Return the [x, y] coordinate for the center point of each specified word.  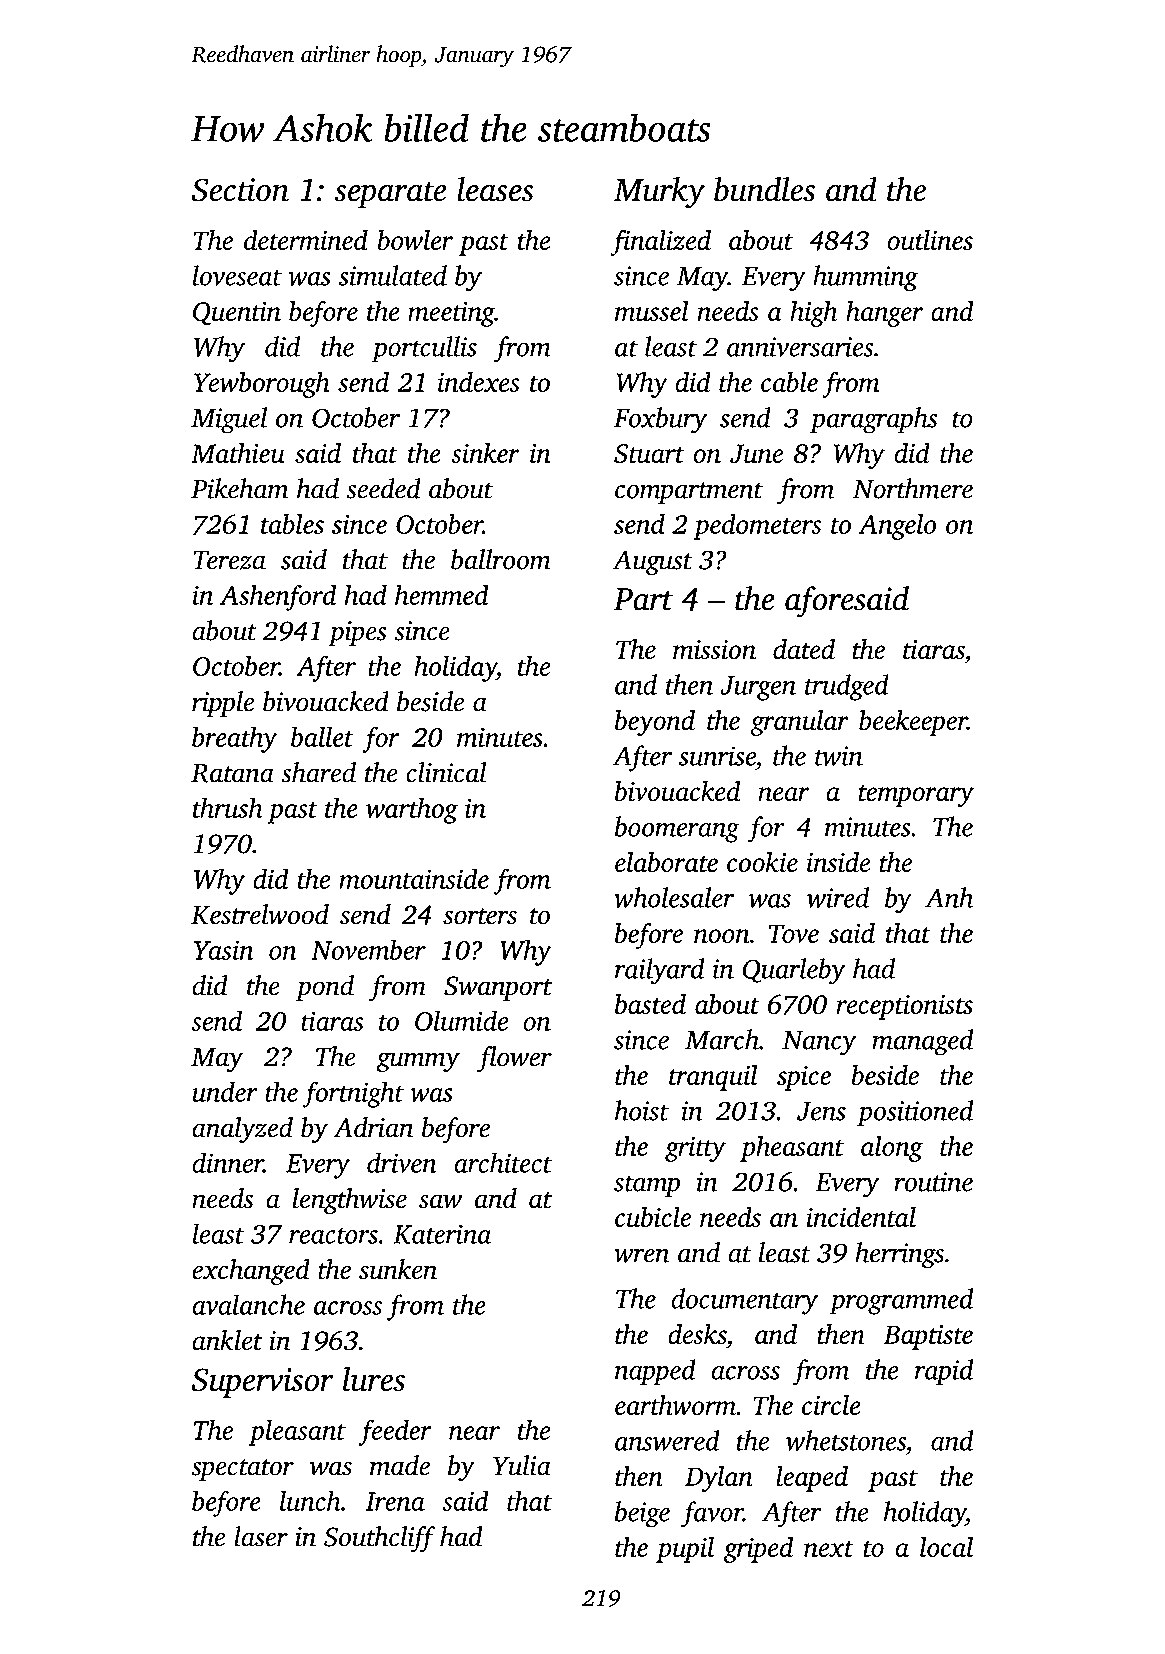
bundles [764, 189]
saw [440, 1201]
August [653, 563]
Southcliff [379, 1539]
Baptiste [928, 1337]
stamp [647, 1186]
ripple [223, 704]
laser [261, 1536]
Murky [659, 193]
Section [240, 190]
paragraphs [874, 420]
